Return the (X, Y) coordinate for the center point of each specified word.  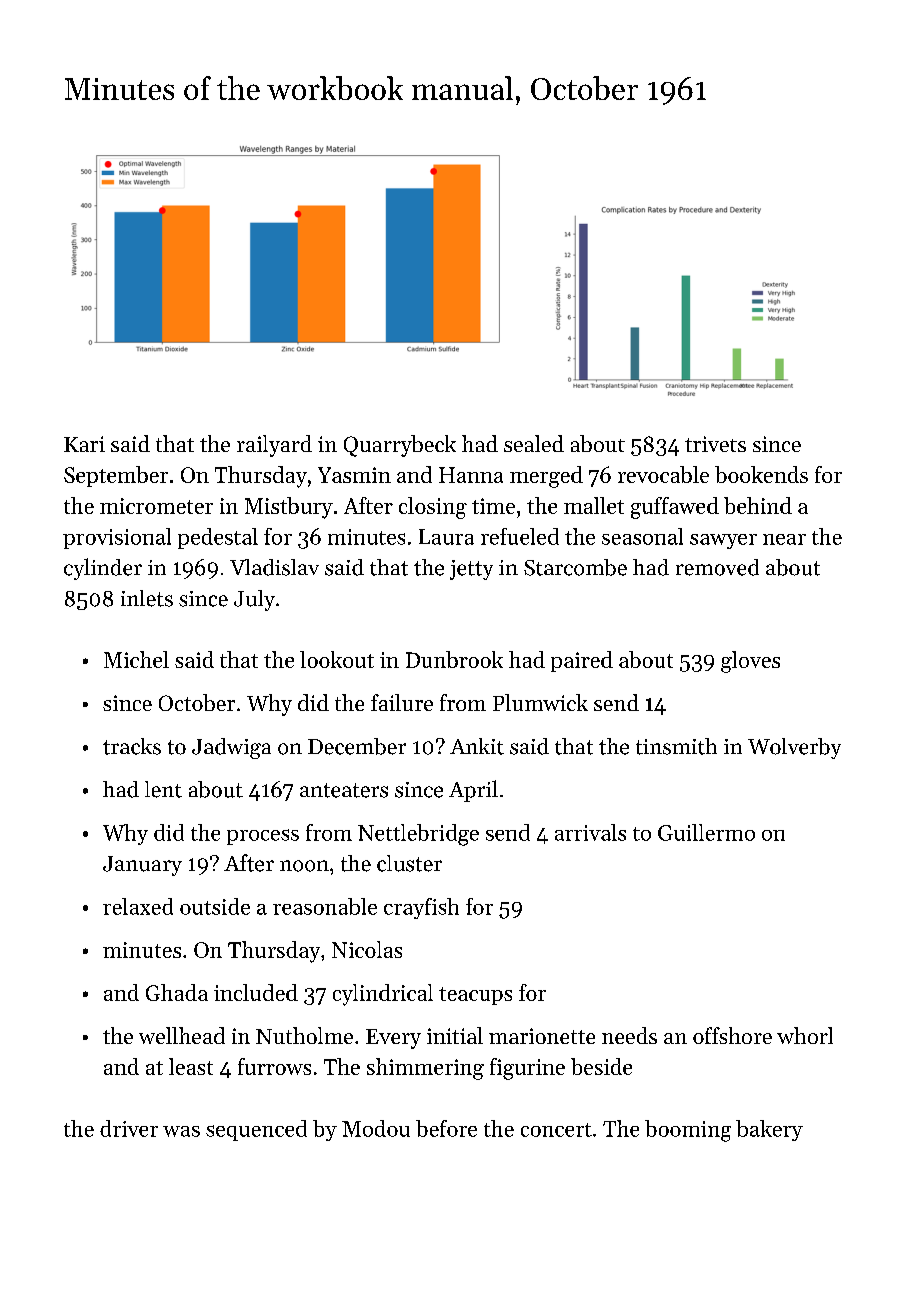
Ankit (477, 746)
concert (556, 1130)
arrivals (590, 832)
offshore (732, 1035)
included (256, 992)
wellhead (182, 1035)
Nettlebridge (418, 835)
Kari (84, 444)
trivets (715, 444)
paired (582, 661)
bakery (769, 1130)
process (263, 837)
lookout (337, 659)
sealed (534, 443)
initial (455, 1035)
